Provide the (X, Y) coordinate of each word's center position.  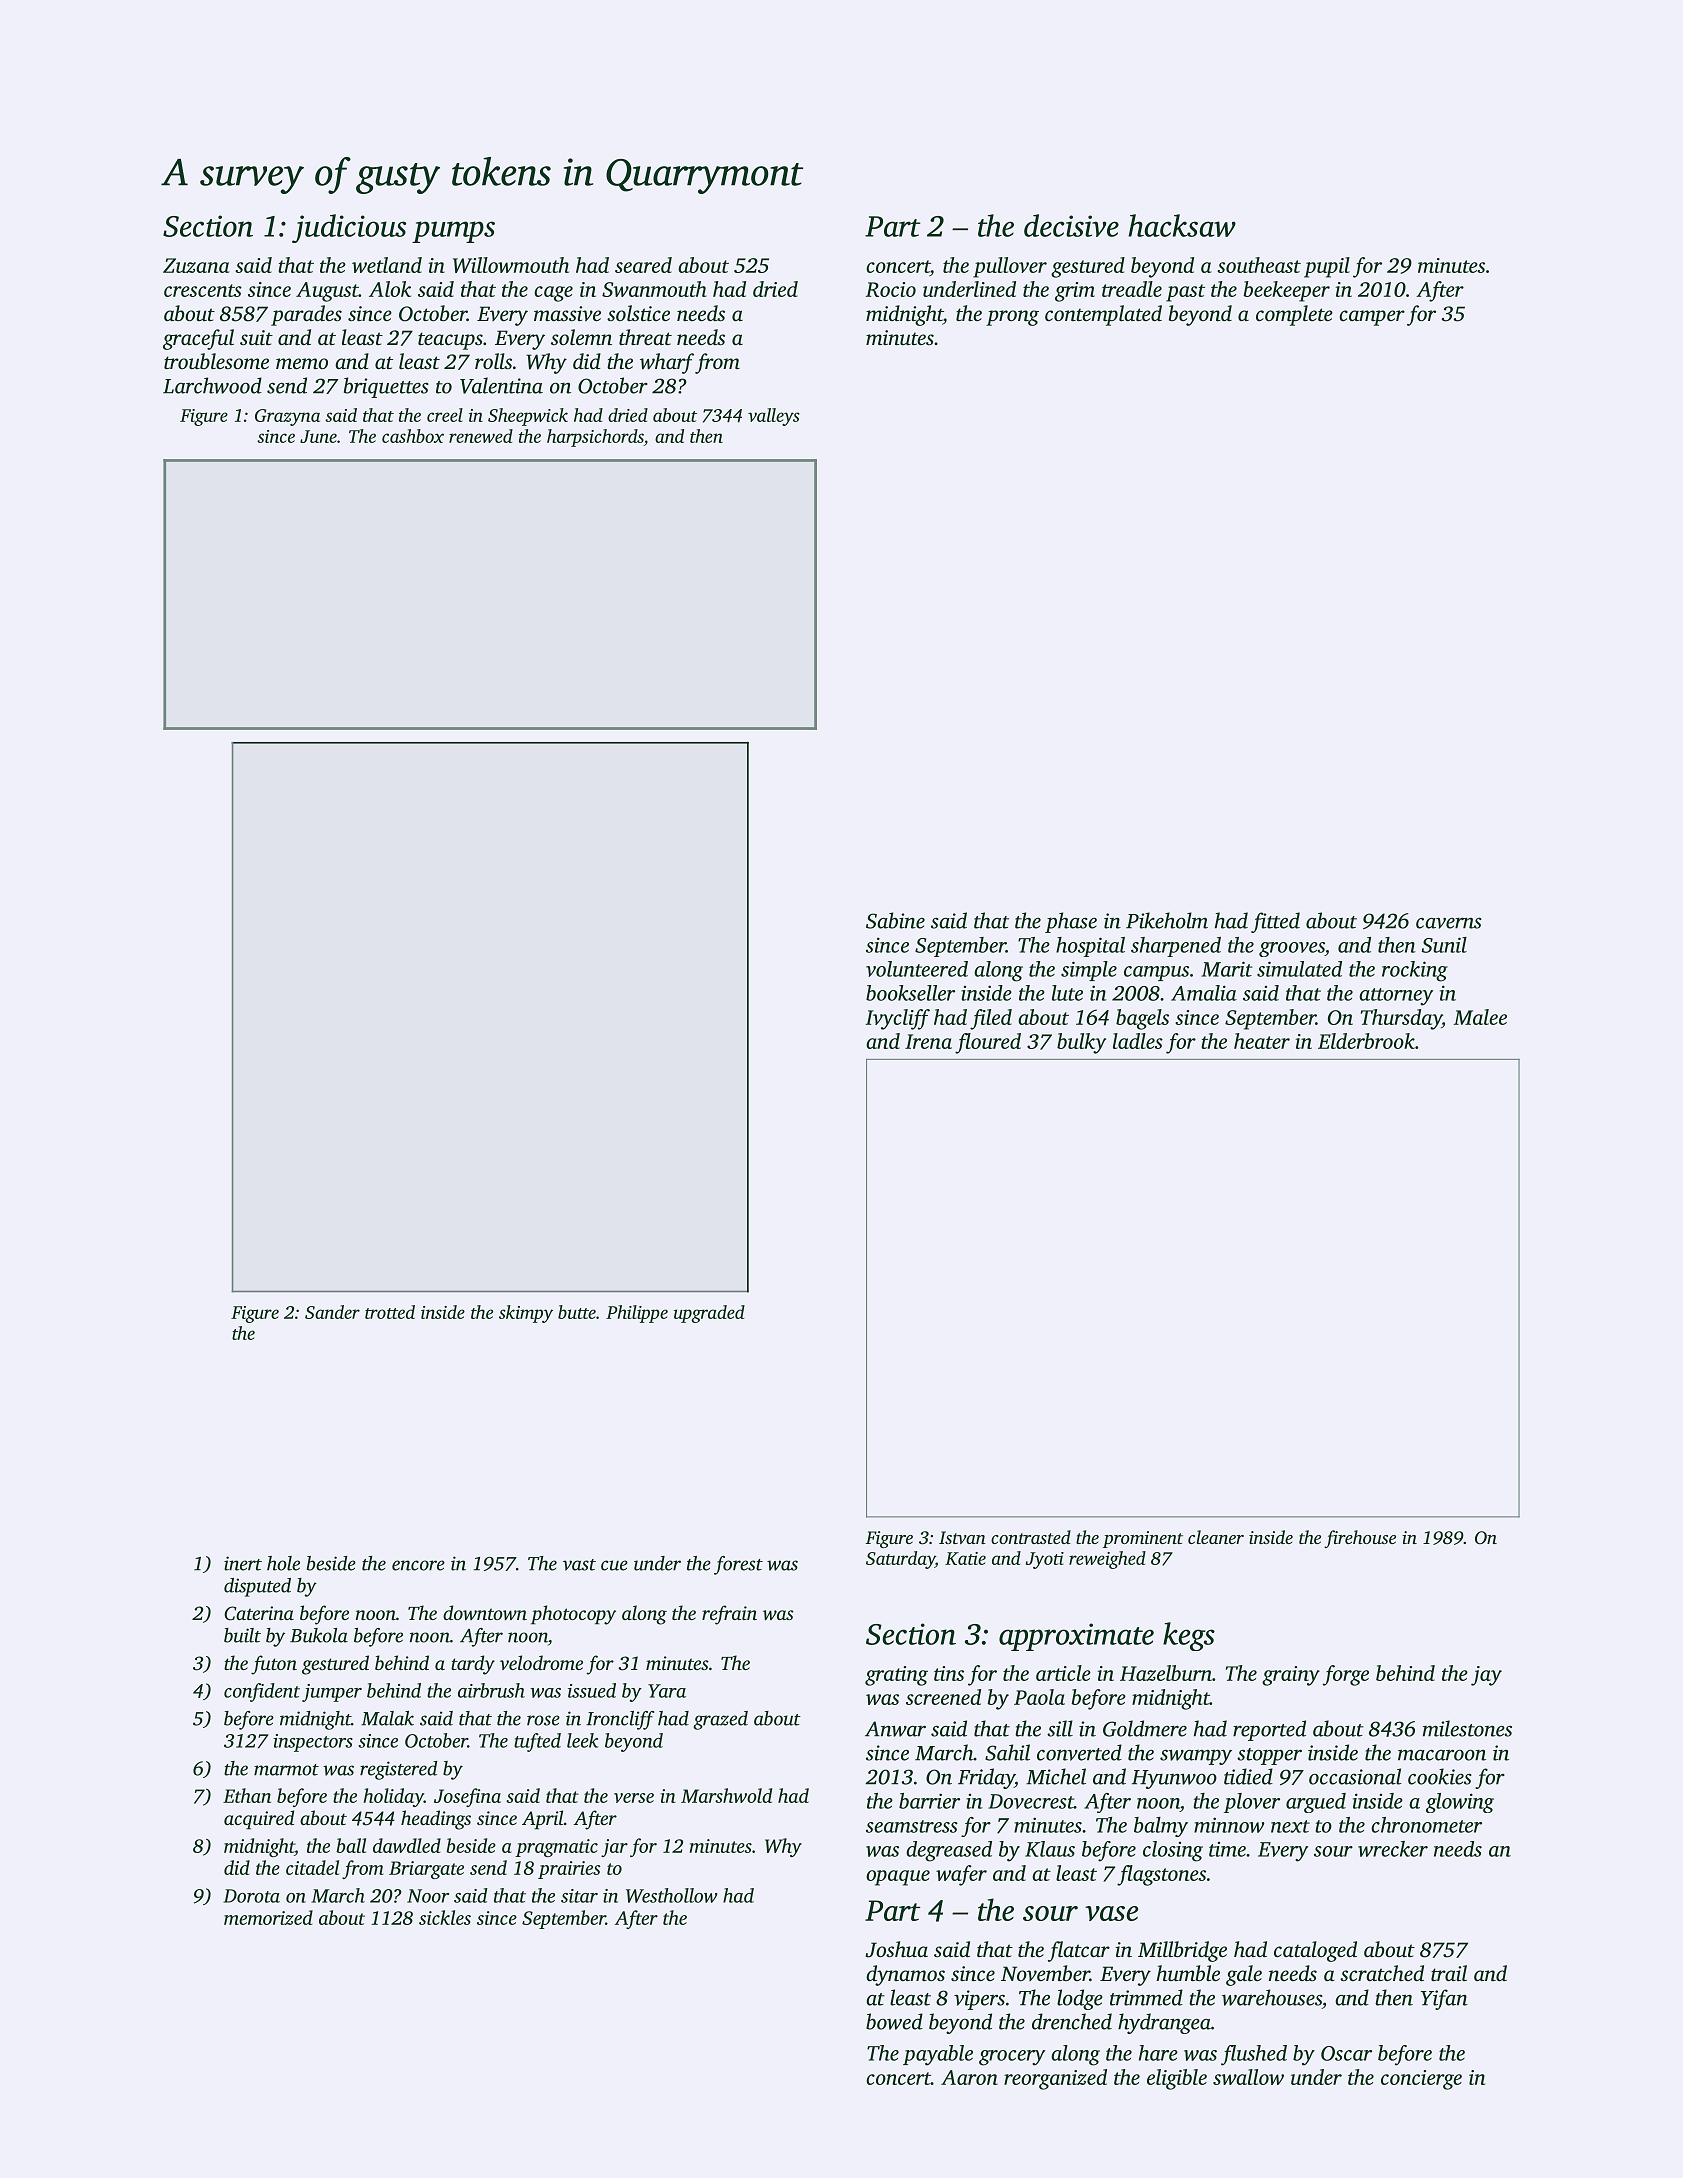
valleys (774, 417)
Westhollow (671, 1895)
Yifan (1444, 1999)
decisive (1071, 225)
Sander (332, 1312)
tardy (473, 1665)
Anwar (895, 1729)
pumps (453, 232)
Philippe (637, 1314)
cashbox (413, 436)
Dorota (251, 1896)
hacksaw (1182, 225)
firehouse (1360, 1539)
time (1227, 1849)
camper (1372, 318)
